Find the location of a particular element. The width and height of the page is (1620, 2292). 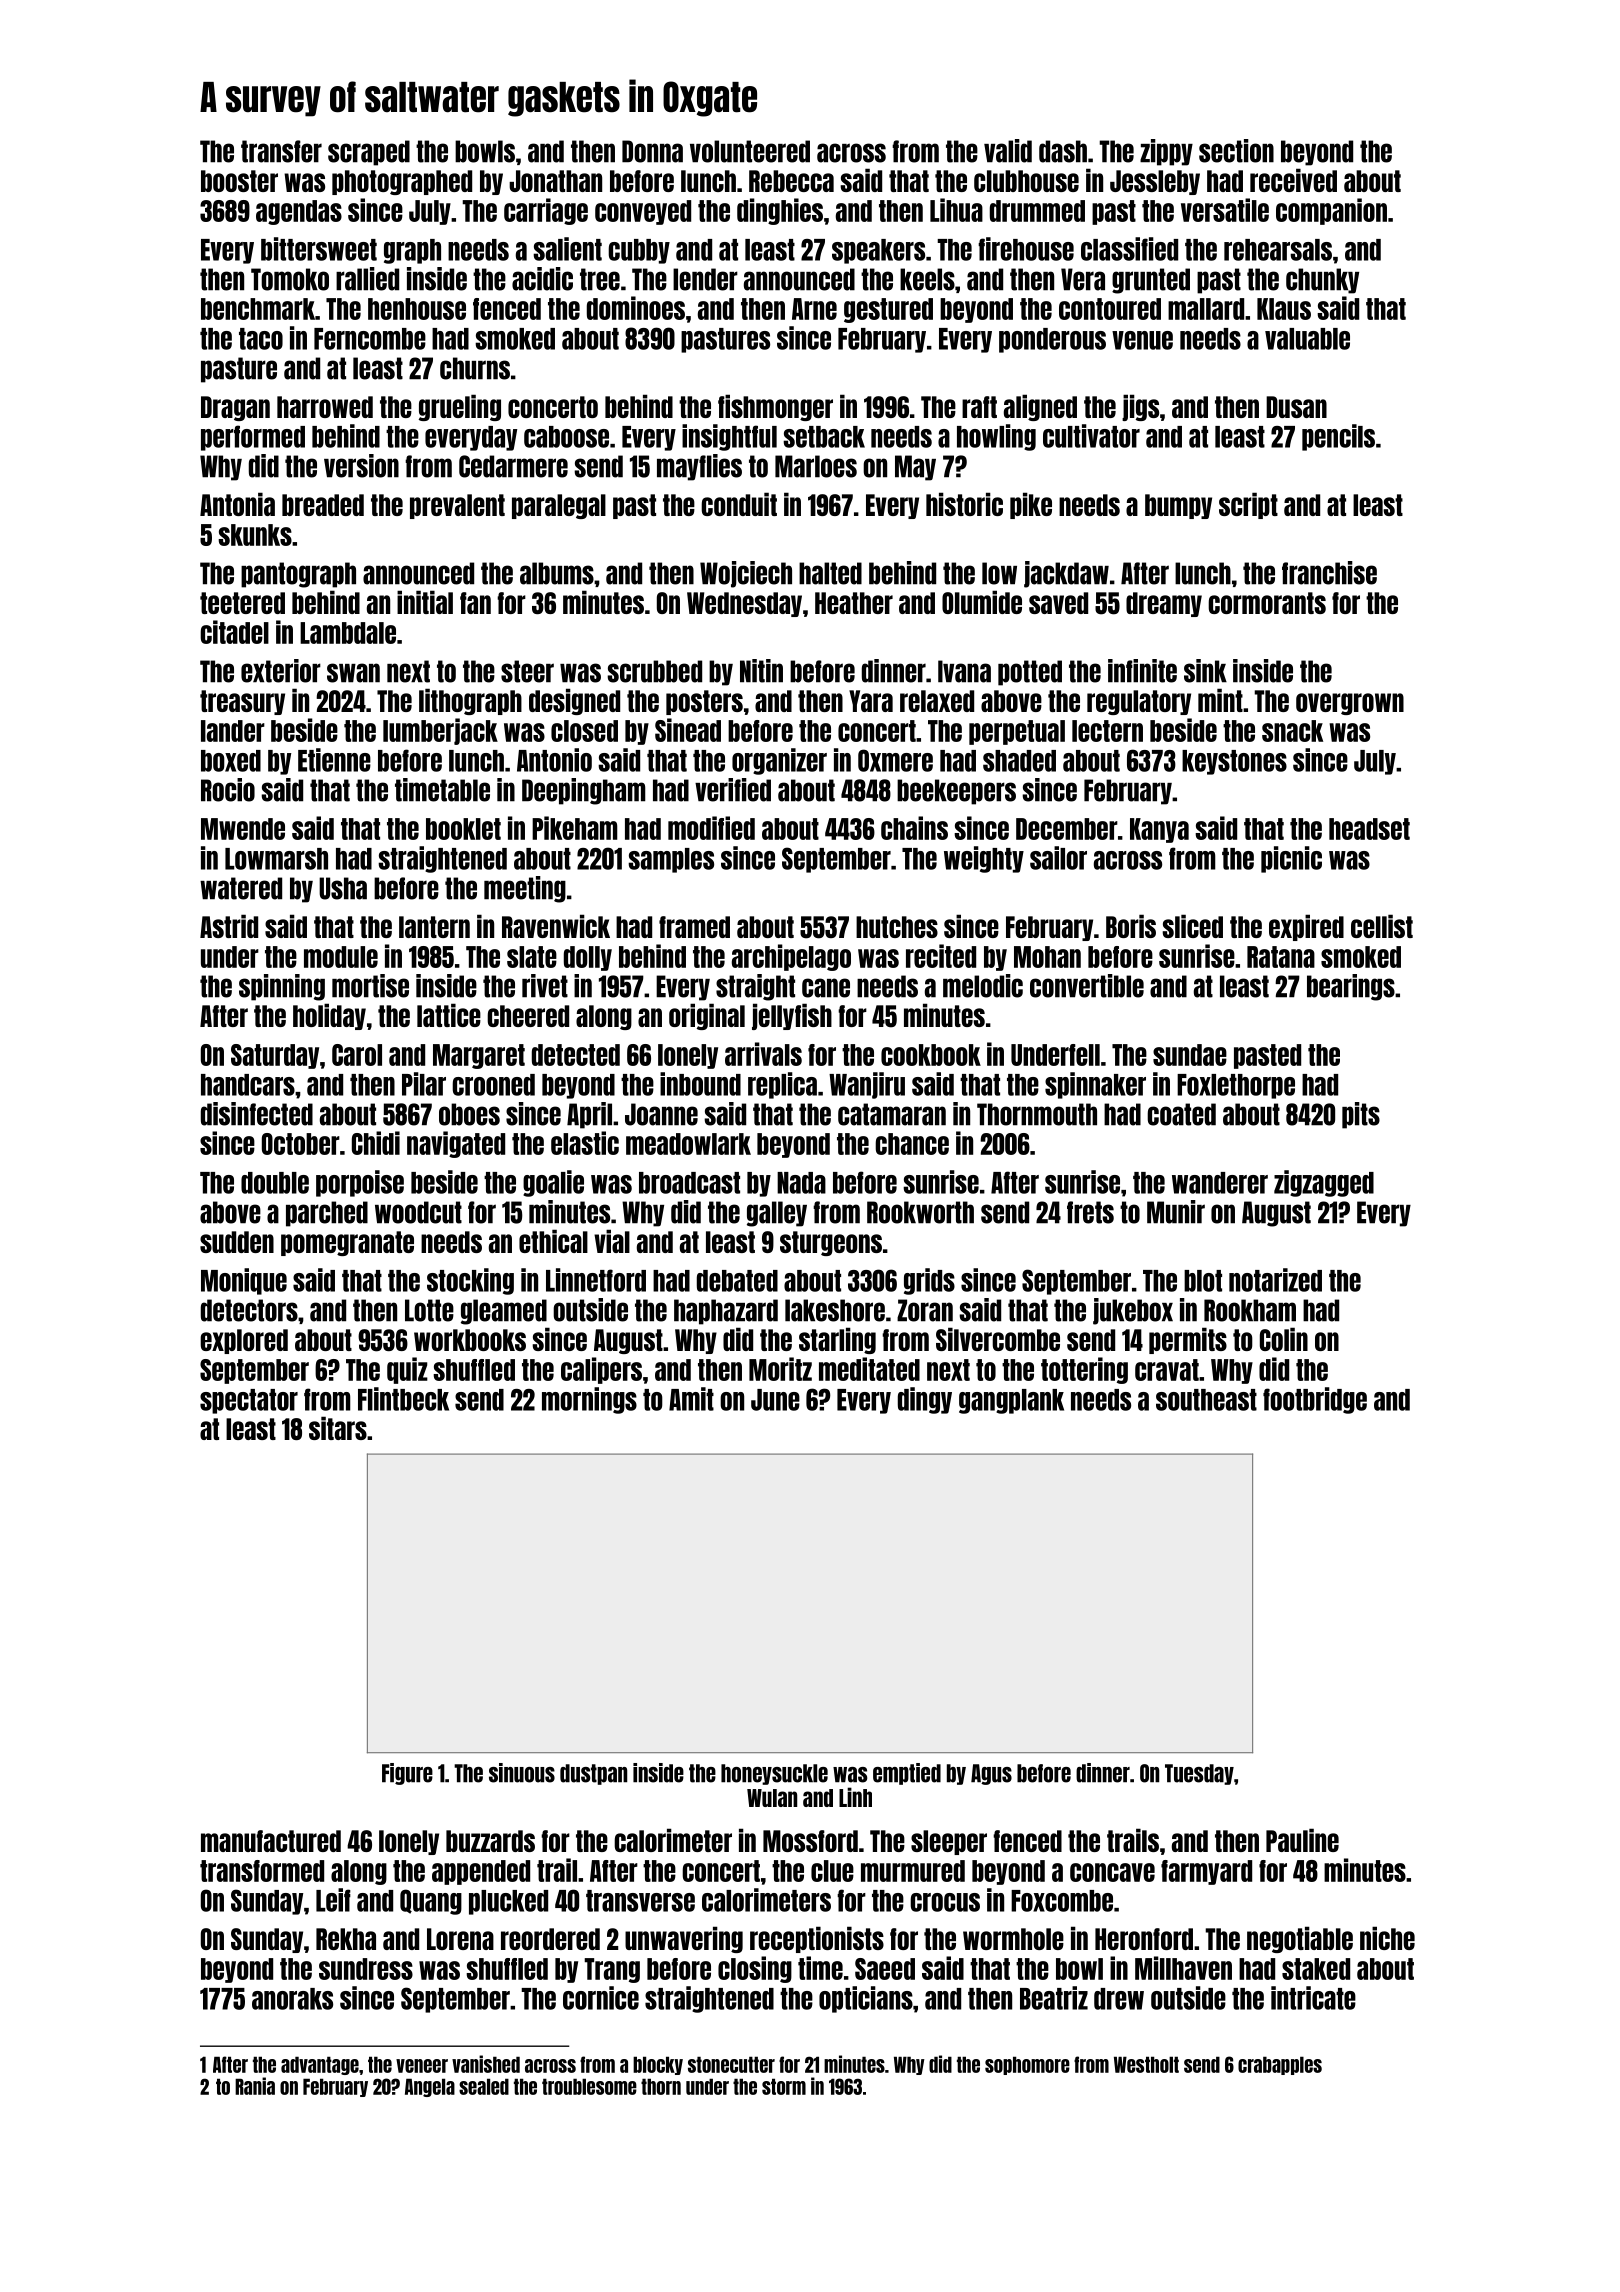

swan is located at coordinates (353, 673).
